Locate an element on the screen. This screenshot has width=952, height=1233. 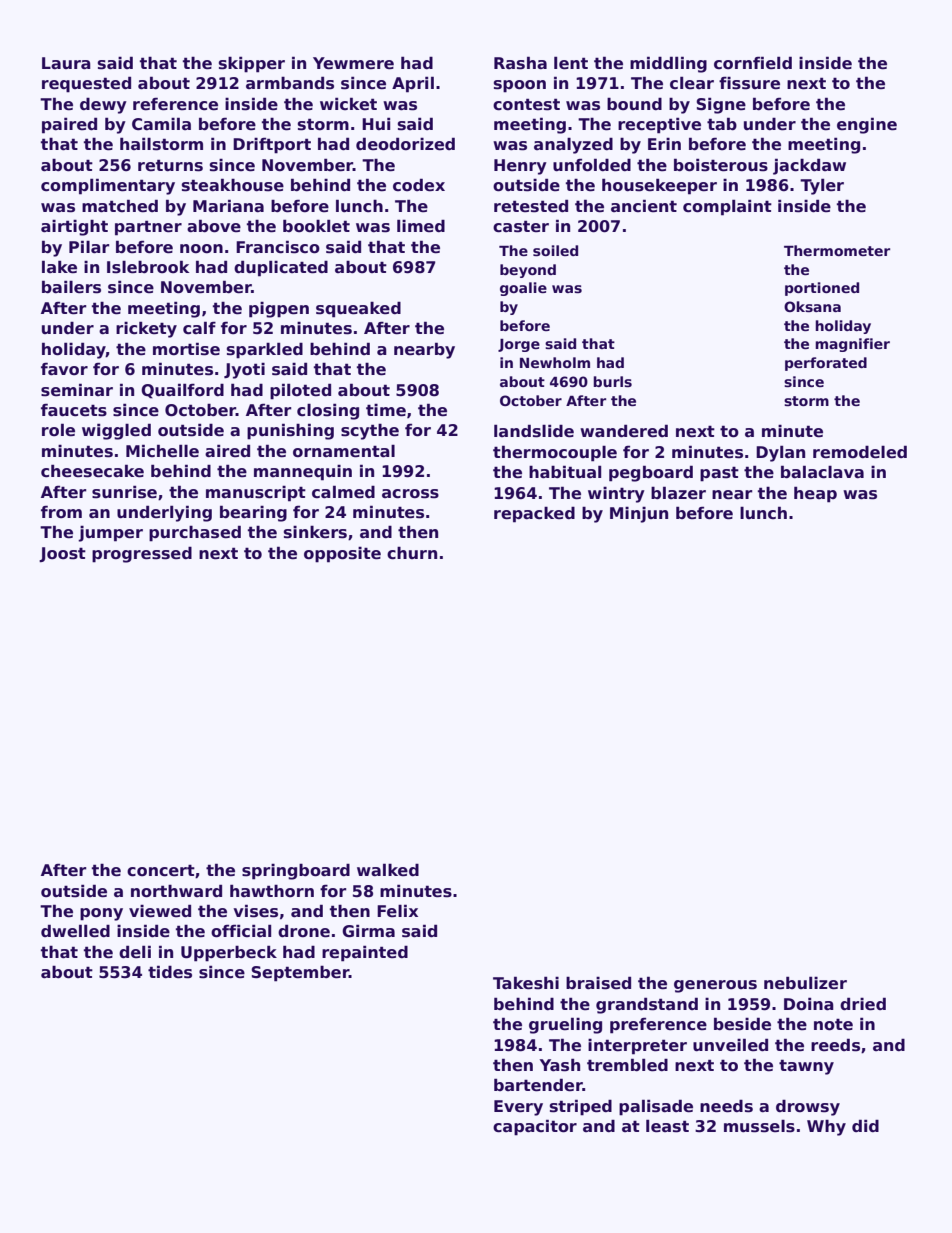
skipper is located at coordinates (252, 65).
